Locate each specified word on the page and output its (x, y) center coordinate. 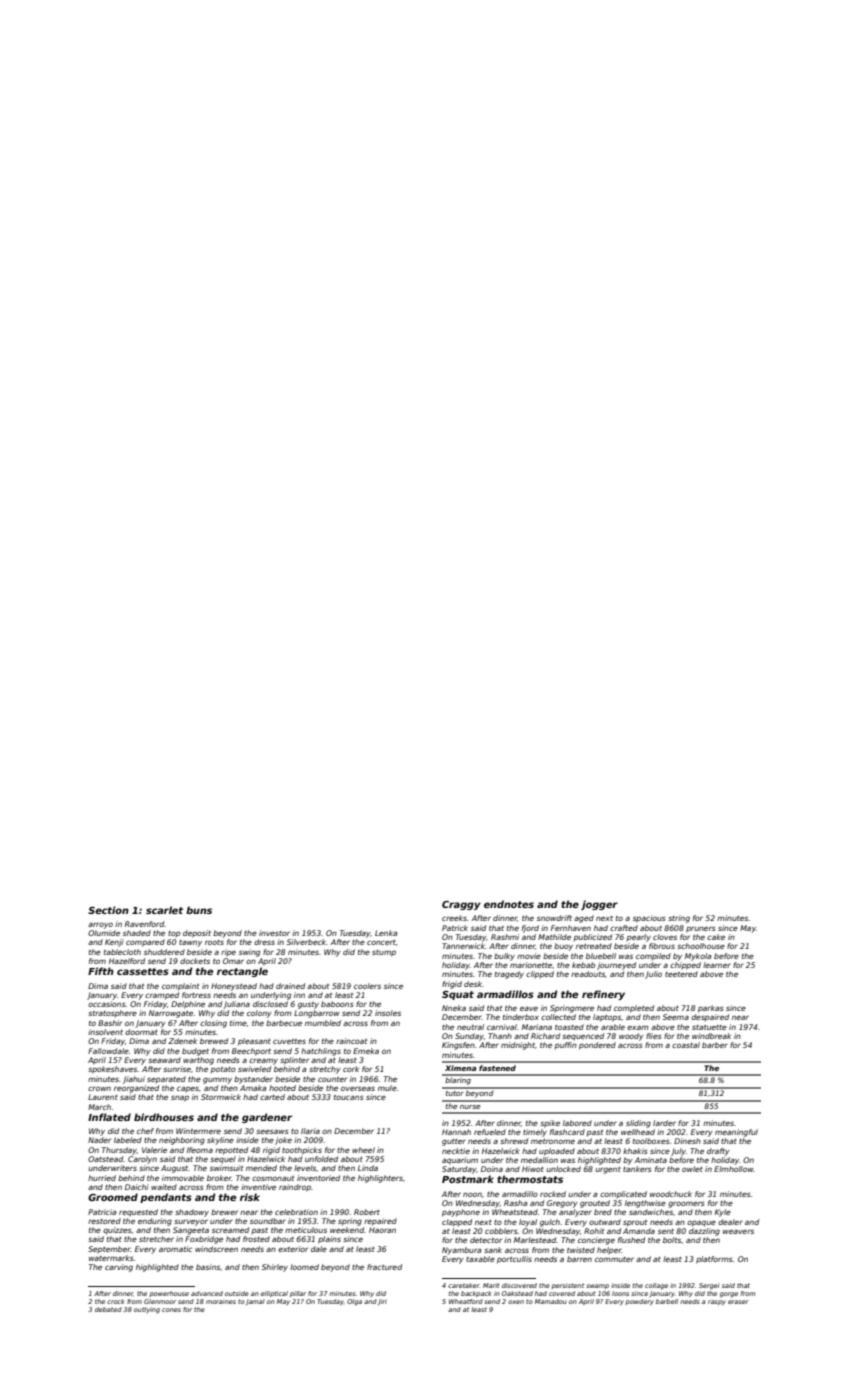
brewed (214, 1041)
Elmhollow (734, 1169)
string (679, 919)
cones (171, 1310)
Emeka (366, 1051)
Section (108, 910)
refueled (490, 1132)
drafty (718, 1152)
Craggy (461, 905)
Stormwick (221, 1097)
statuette (709, 1027)
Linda (368, 1168)
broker (219, 1178)
